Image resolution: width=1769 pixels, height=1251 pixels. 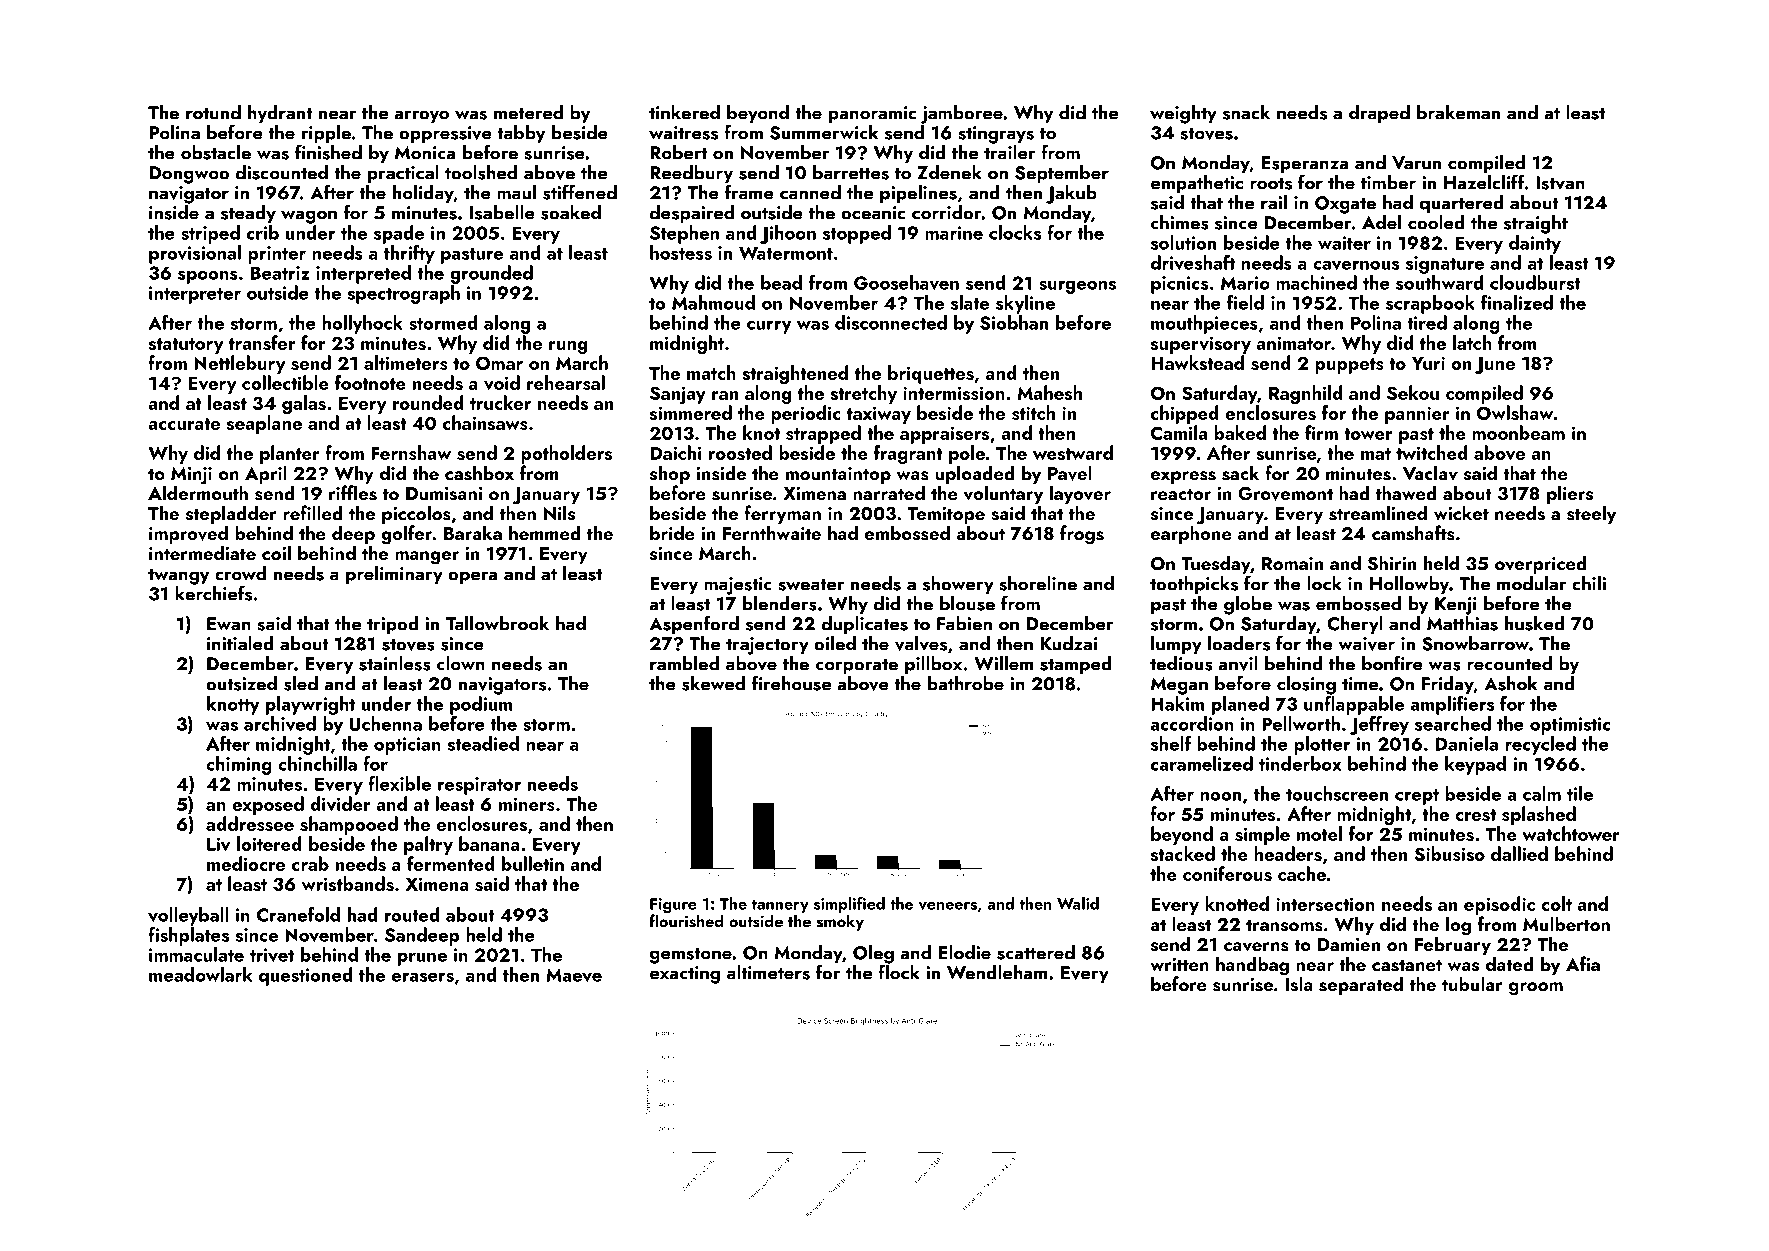 What do you see at coordinates (574, 975) in the screenshot?
I see `Maeve` at bounding box center [574, 975].
